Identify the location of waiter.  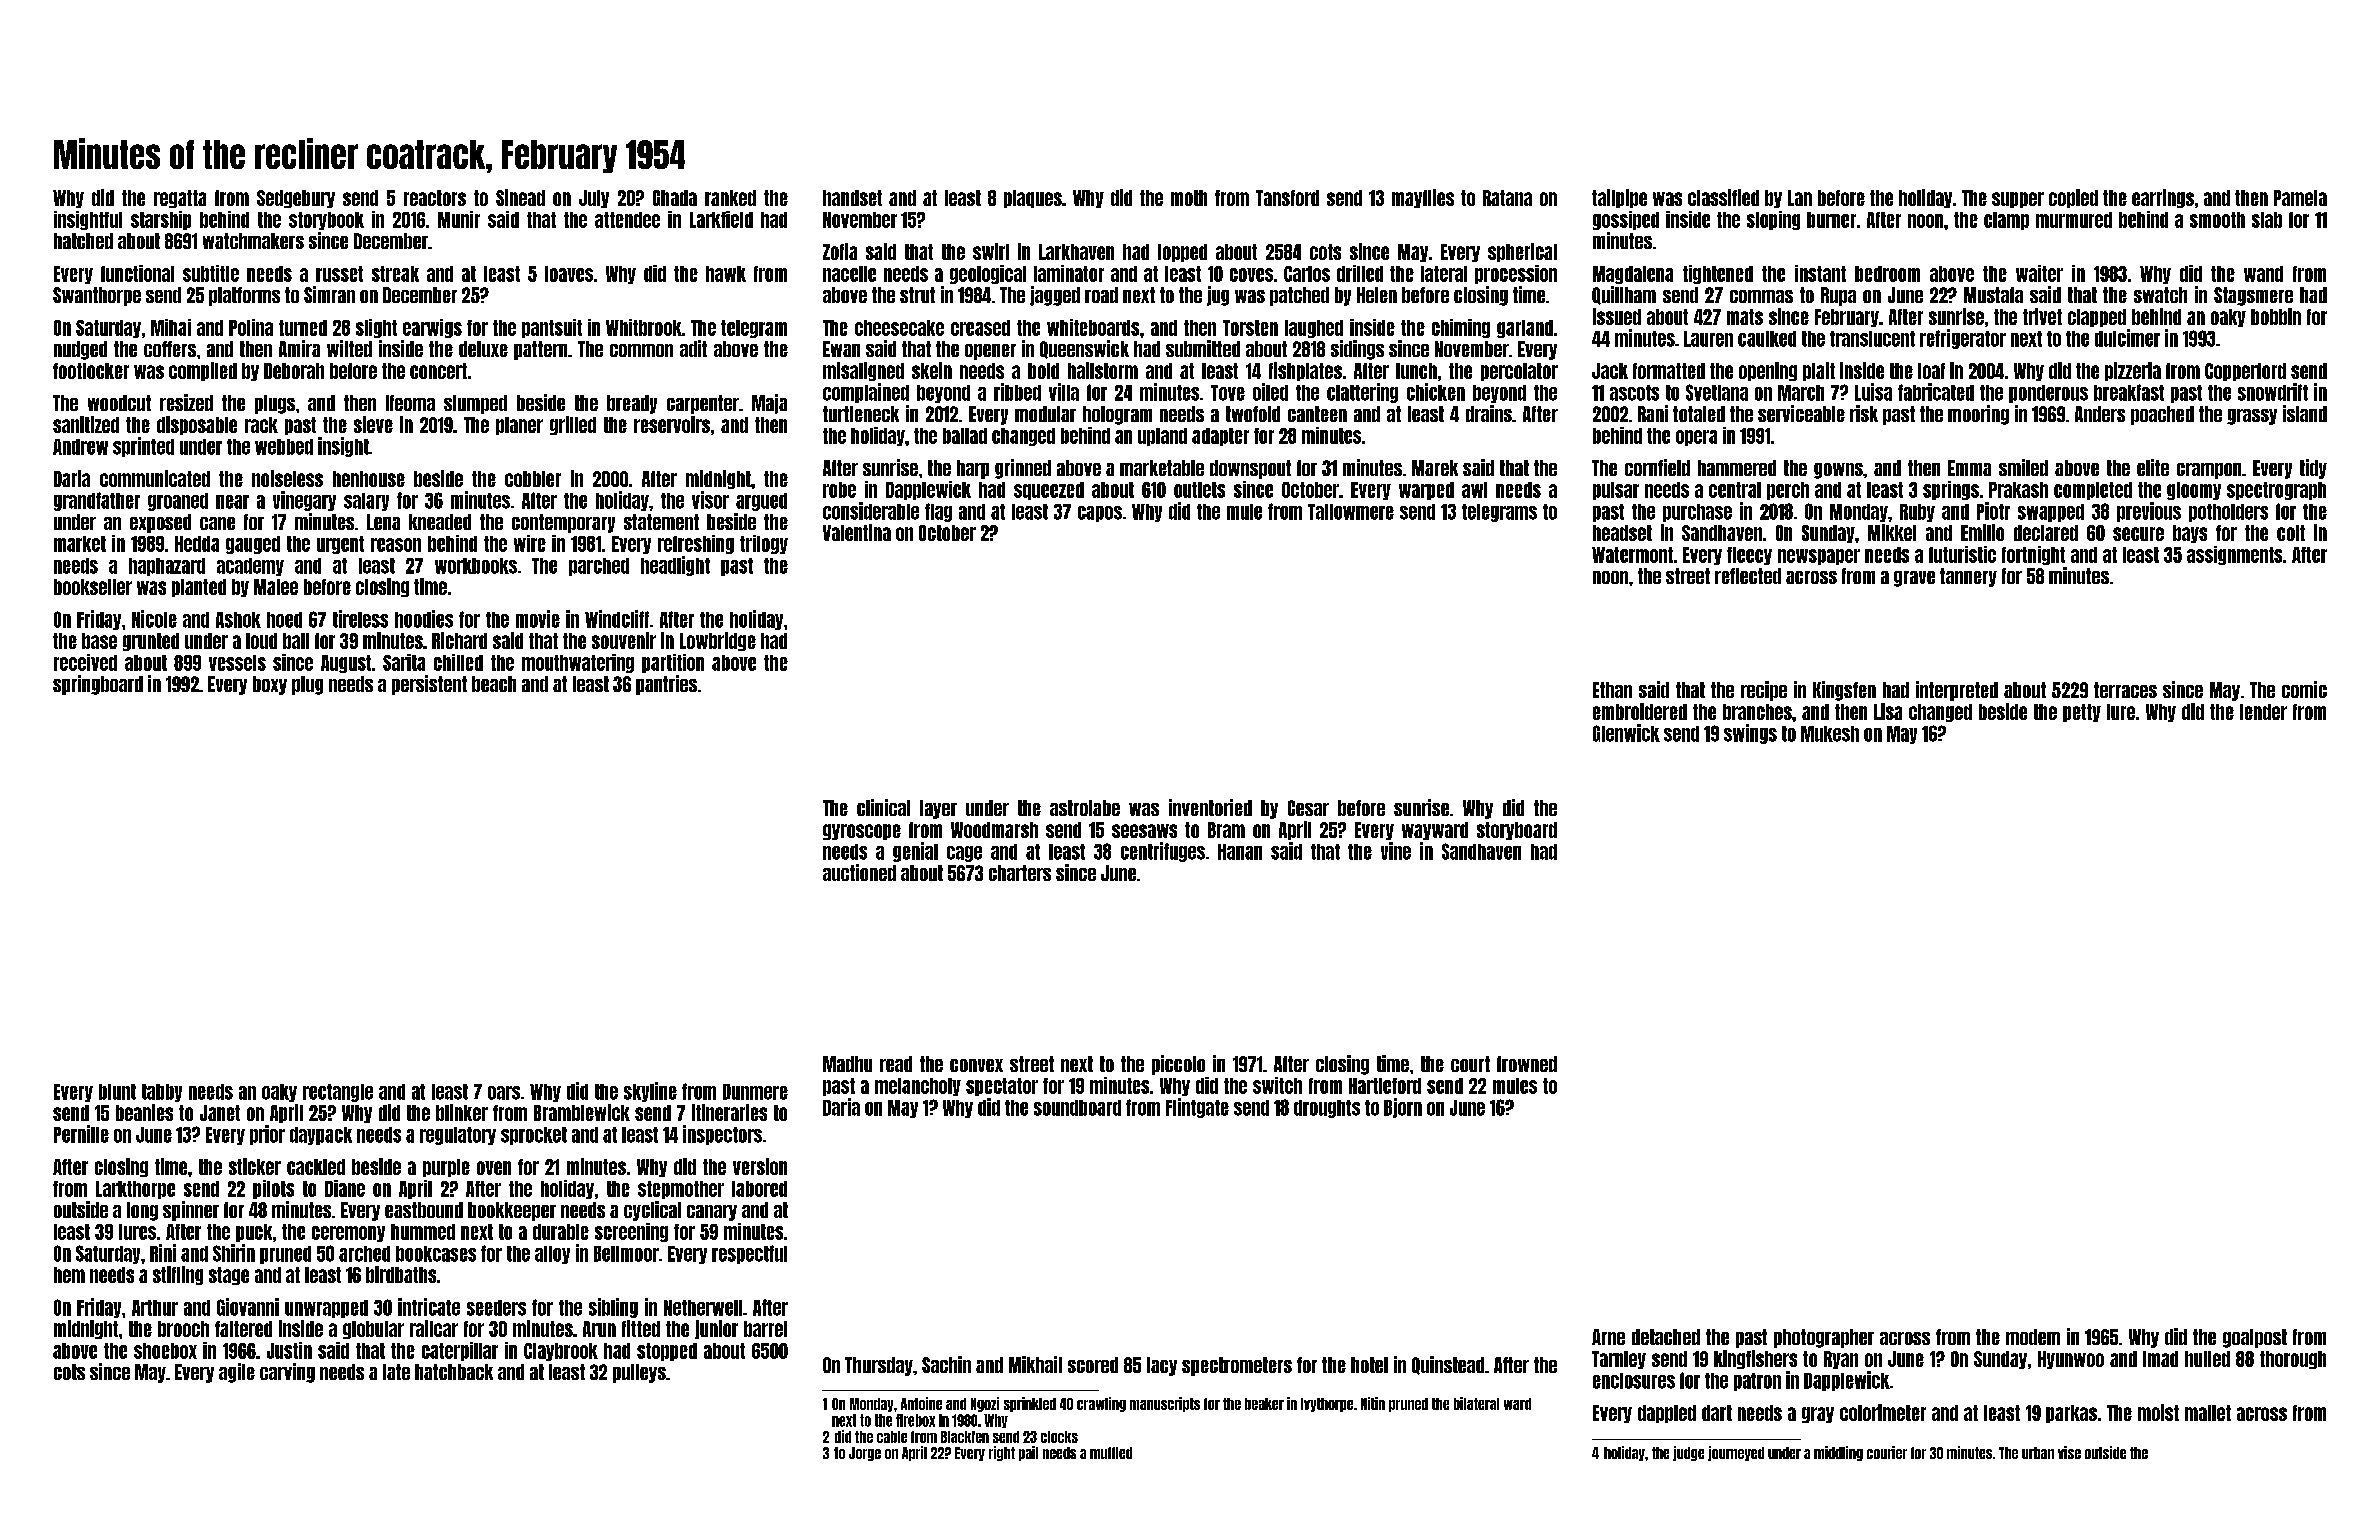
(2039, 273).
